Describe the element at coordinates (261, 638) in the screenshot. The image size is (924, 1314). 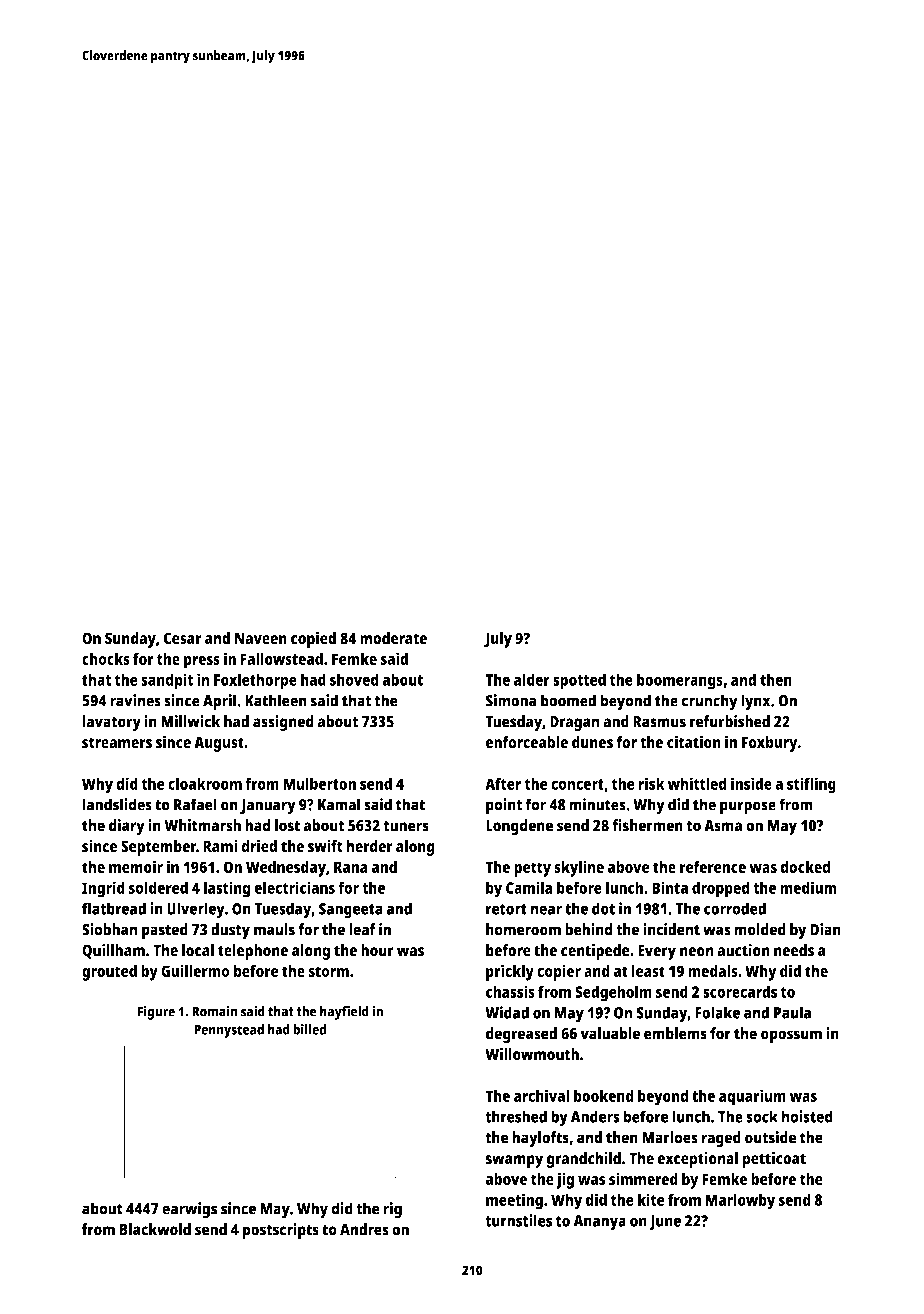
I see `Naveen` at that location.
